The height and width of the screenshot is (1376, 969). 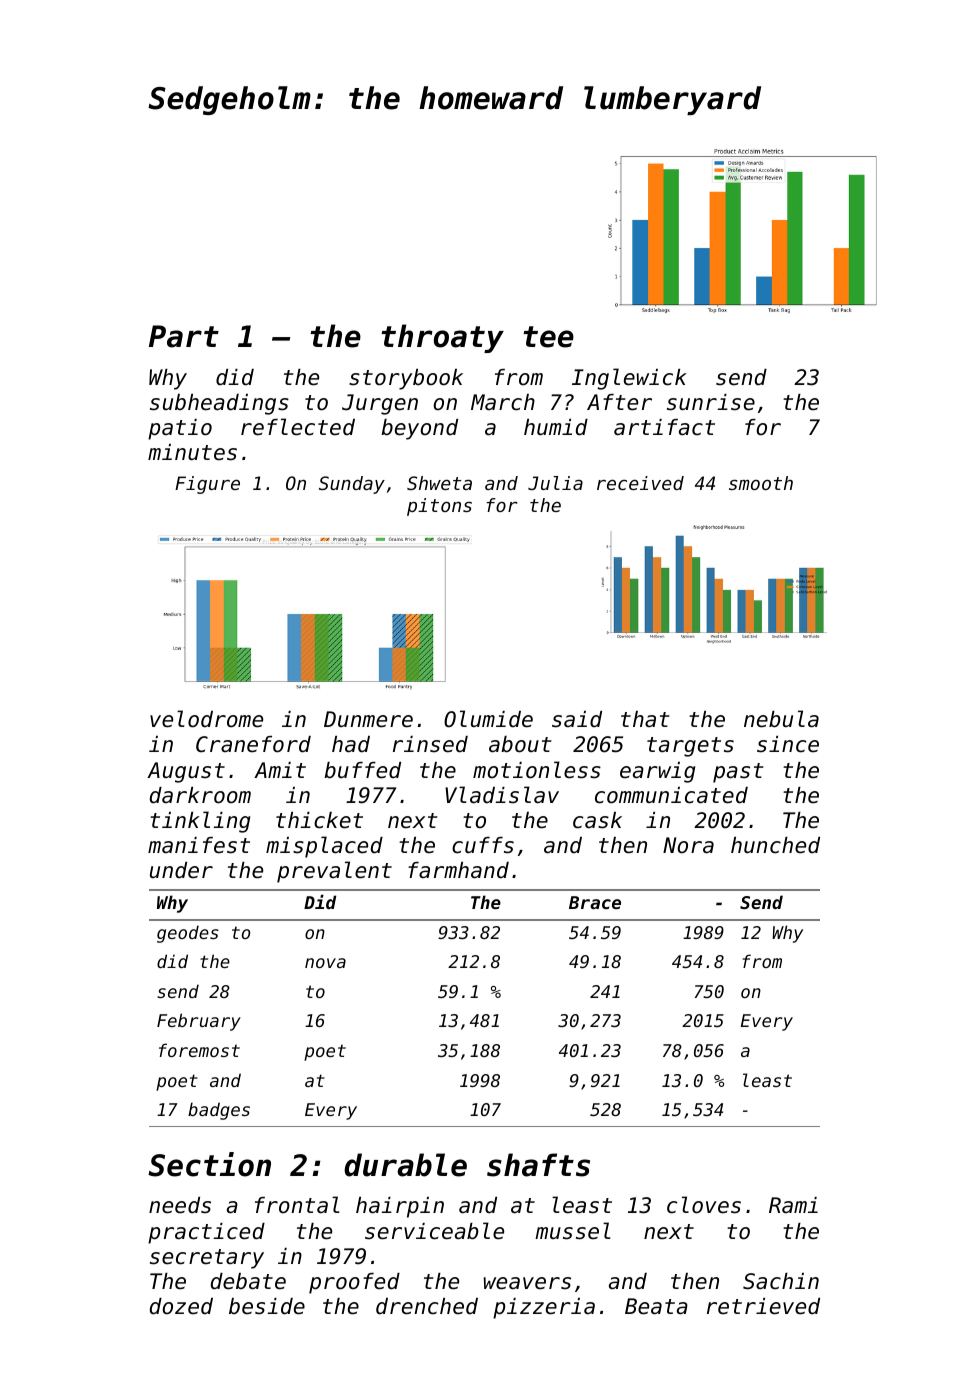 I want to click on smooth, so click(x=761, y=483).
